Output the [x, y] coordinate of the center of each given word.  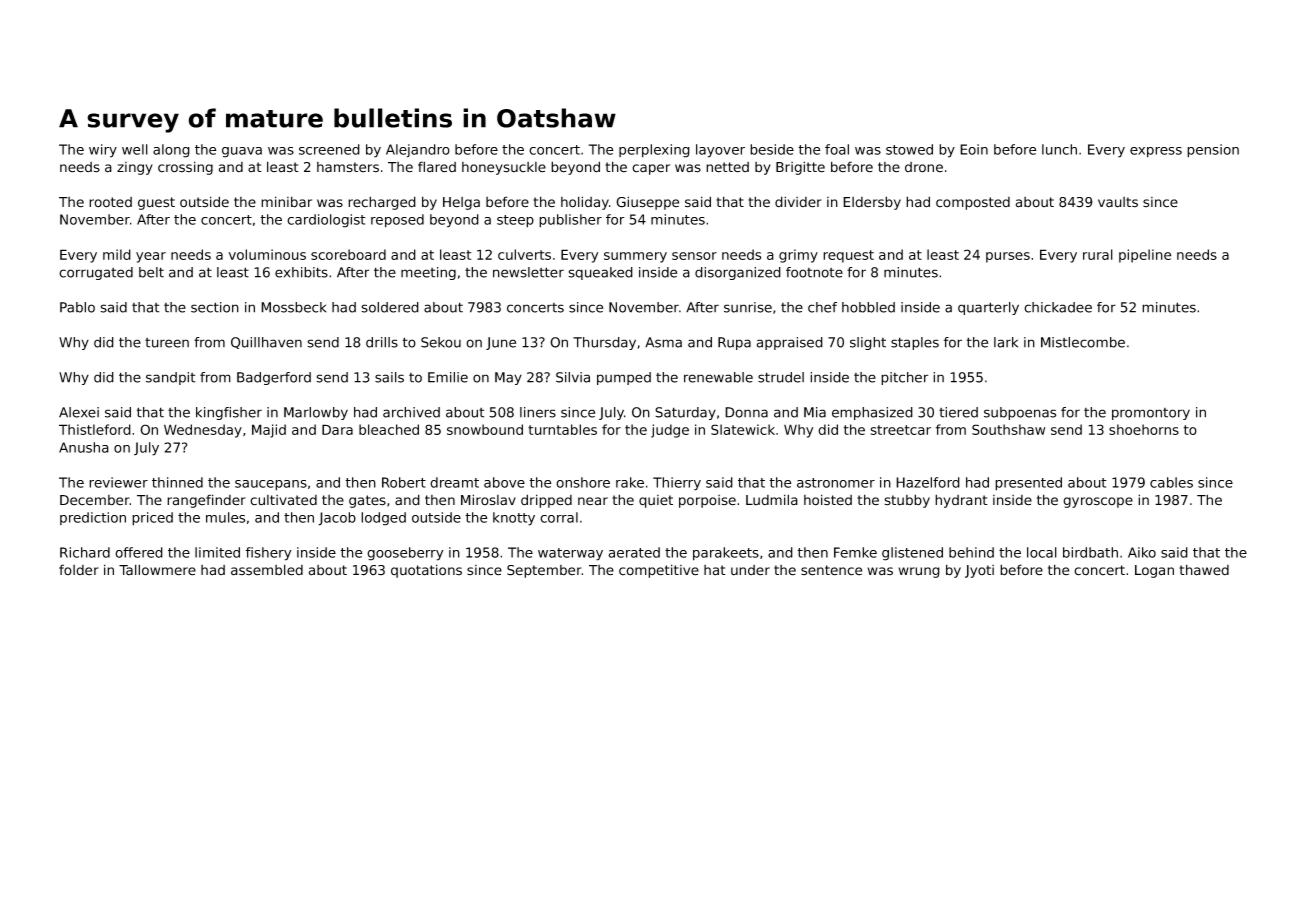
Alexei [79, 412]
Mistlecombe [1083, 342]
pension [1213, 151]
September [544, 571]
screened [329, 149]
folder [79, 570]
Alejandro [418, 151]
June [501, 343]
